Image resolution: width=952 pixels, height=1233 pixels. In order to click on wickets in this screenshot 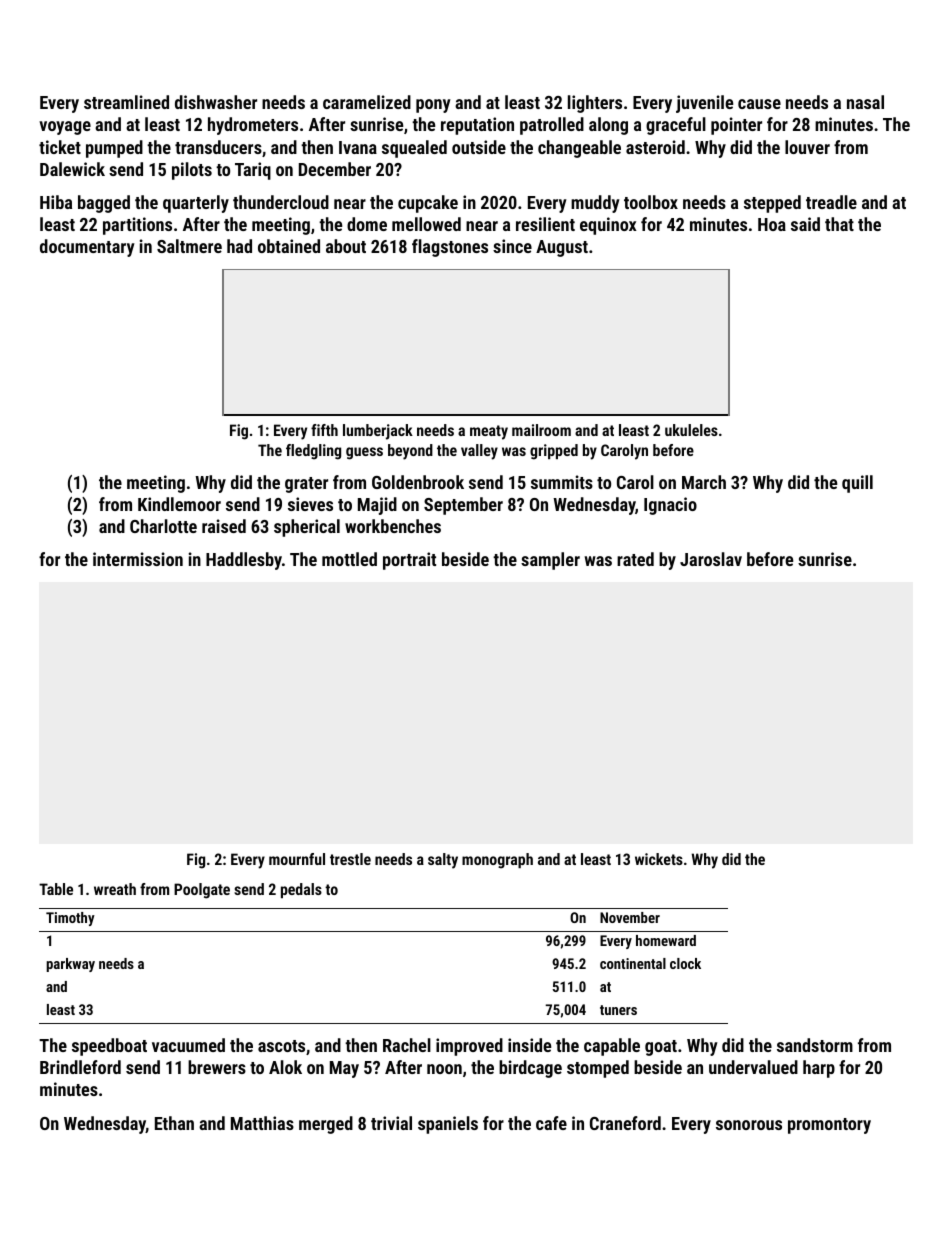, I will do `click(659, 859)`.
